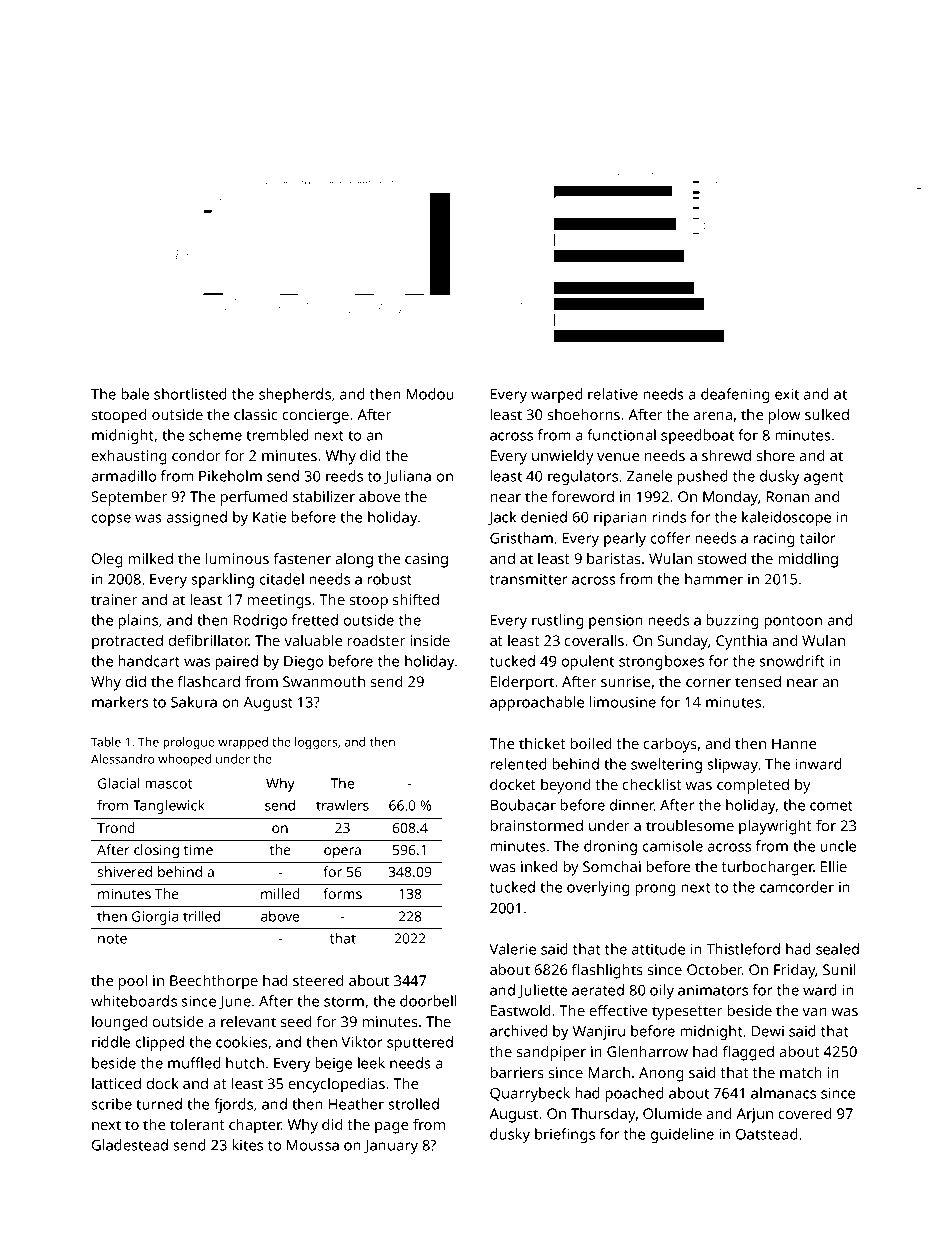  Describe the element at coordinates (116, 827) in the image. I see `Trond` at that location.
